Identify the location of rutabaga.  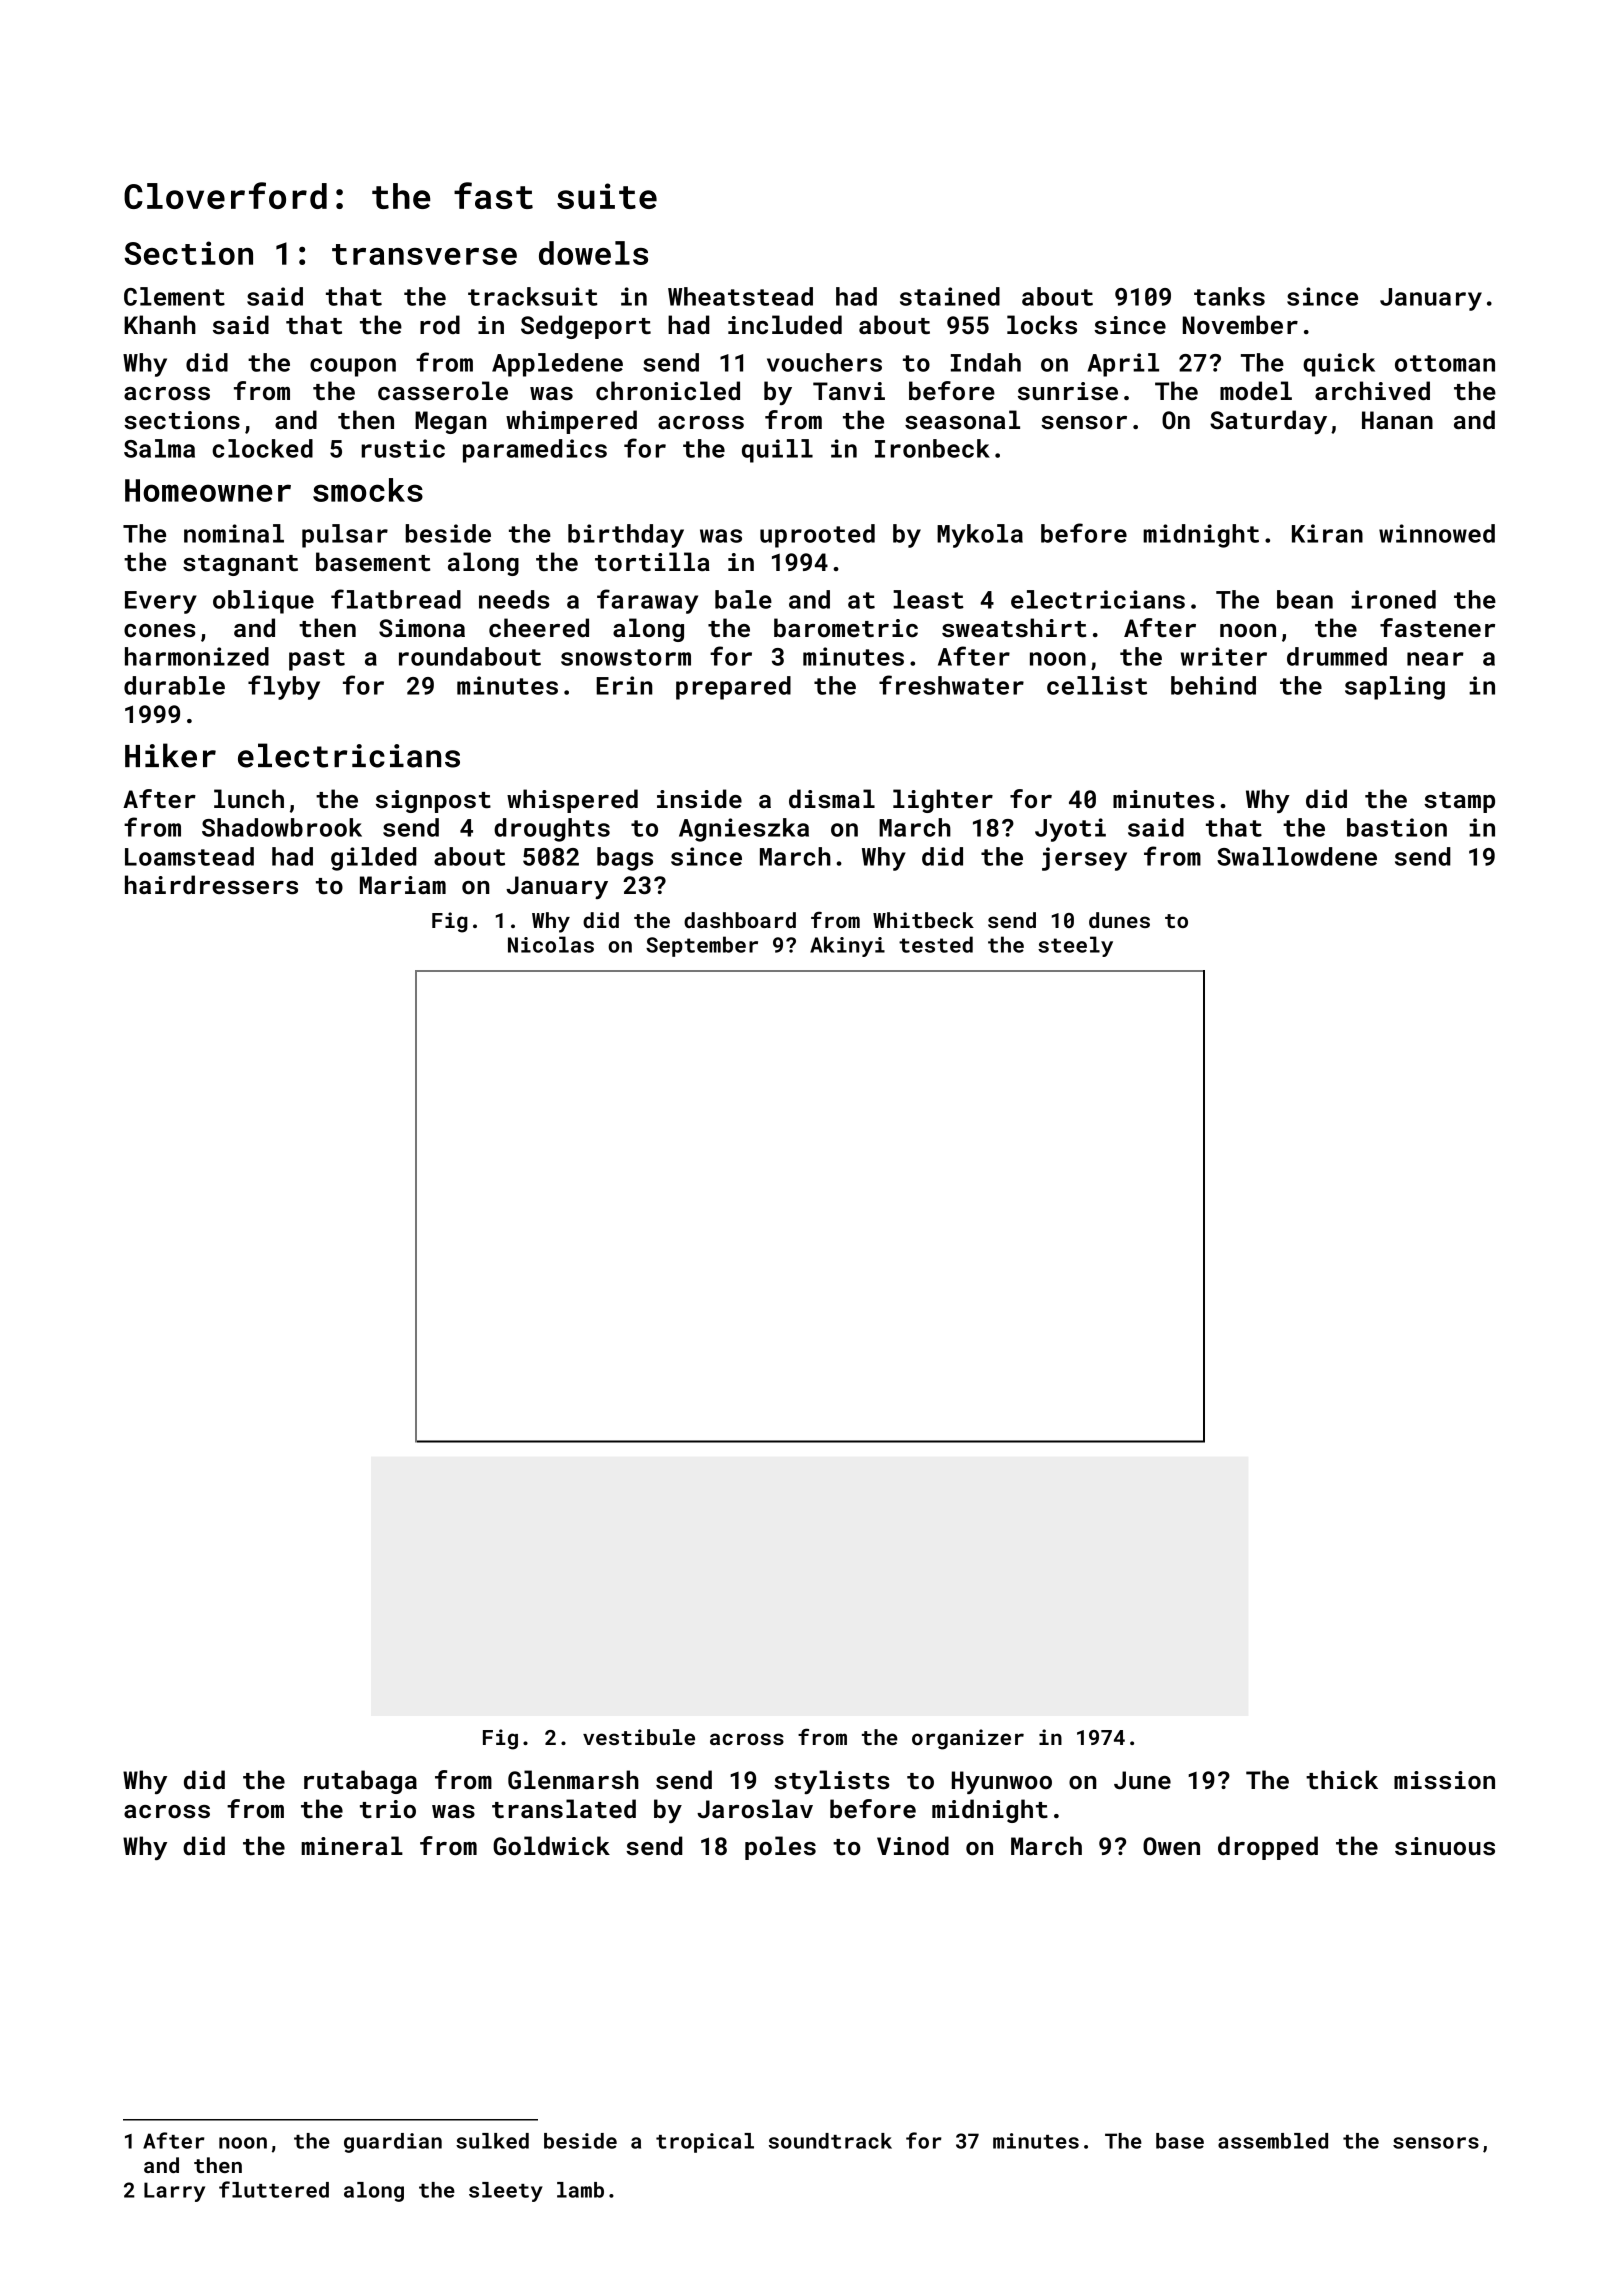
(360, 1782).
